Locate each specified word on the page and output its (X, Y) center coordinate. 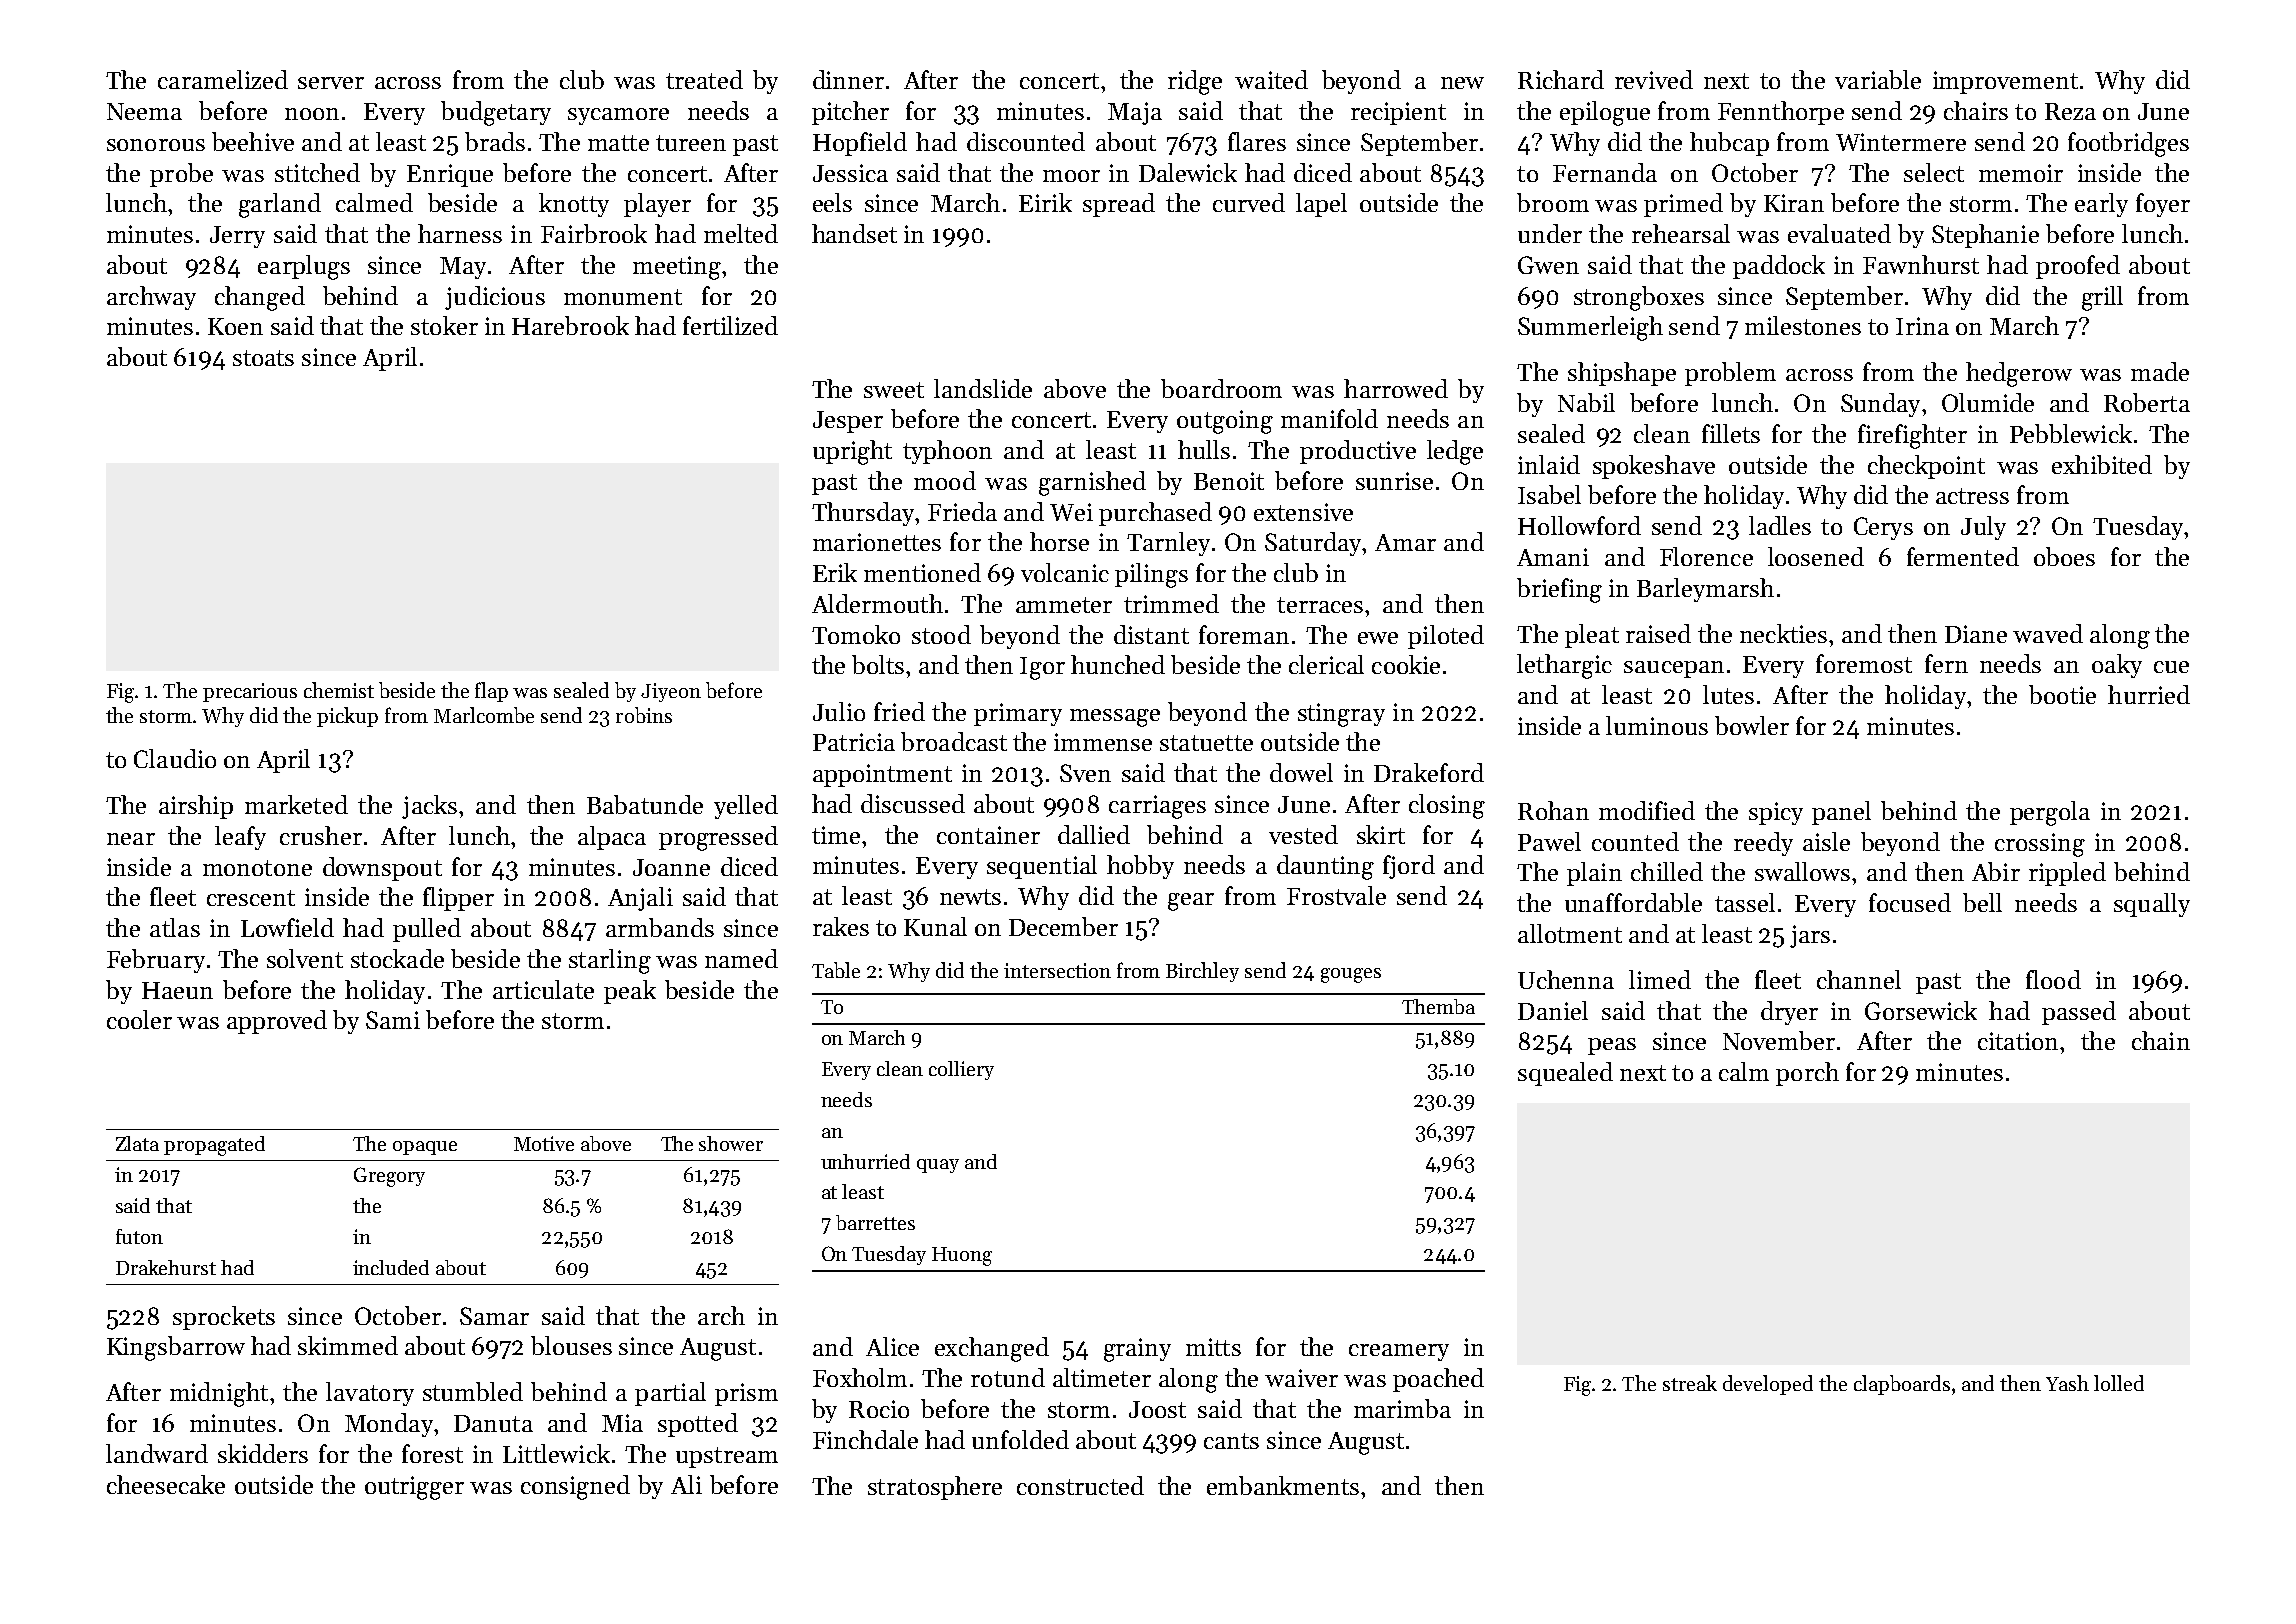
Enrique (450, 175)
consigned (575, 1487)
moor (1071, 176)
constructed (1080, 1485)
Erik (835, 572)
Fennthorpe (1781, 113)
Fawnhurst (1921, 264)
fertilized (730, 325)
